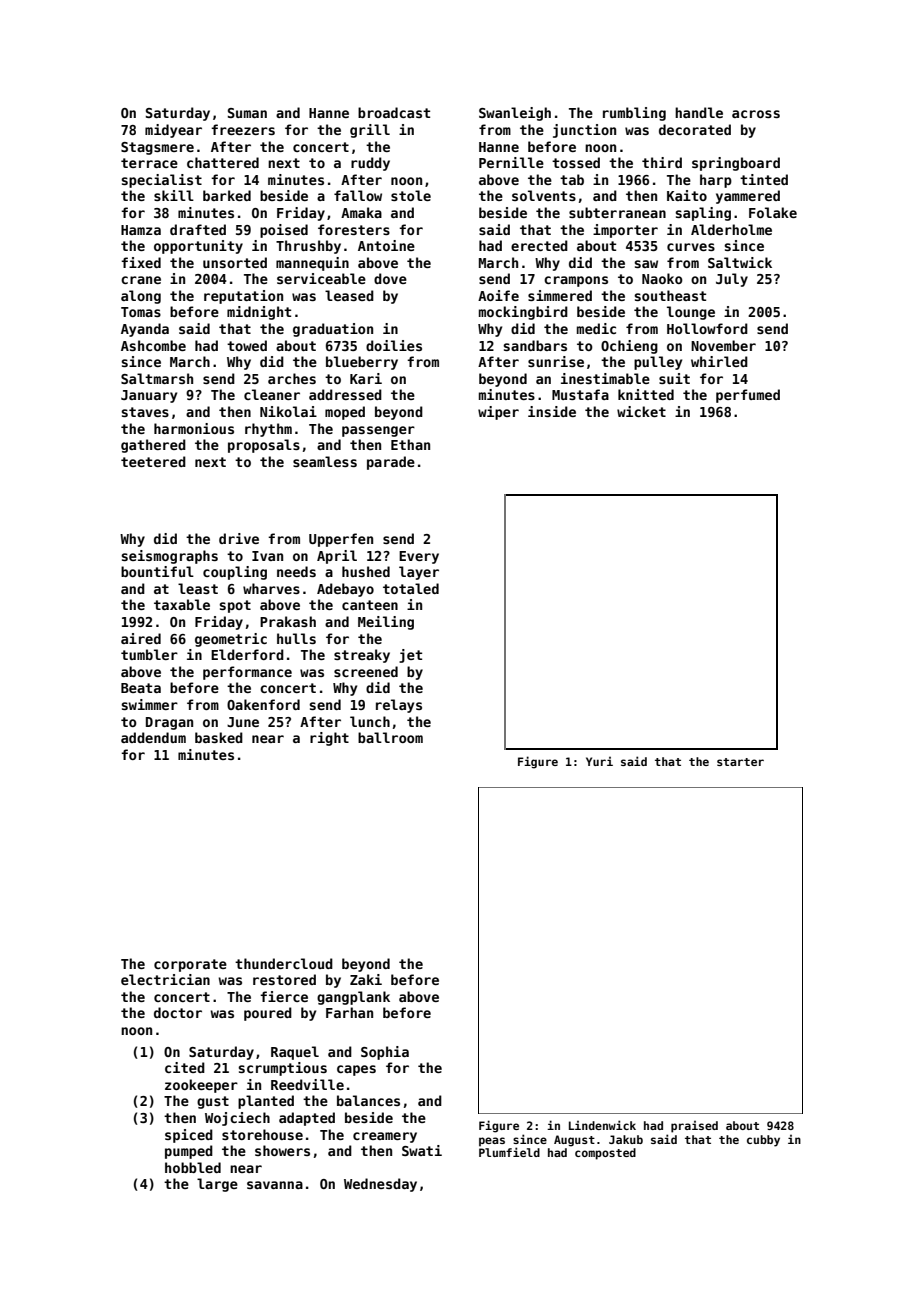 The width and height of the screenshot is (924, 1308). I want to click on saw, so click(646, 264).
